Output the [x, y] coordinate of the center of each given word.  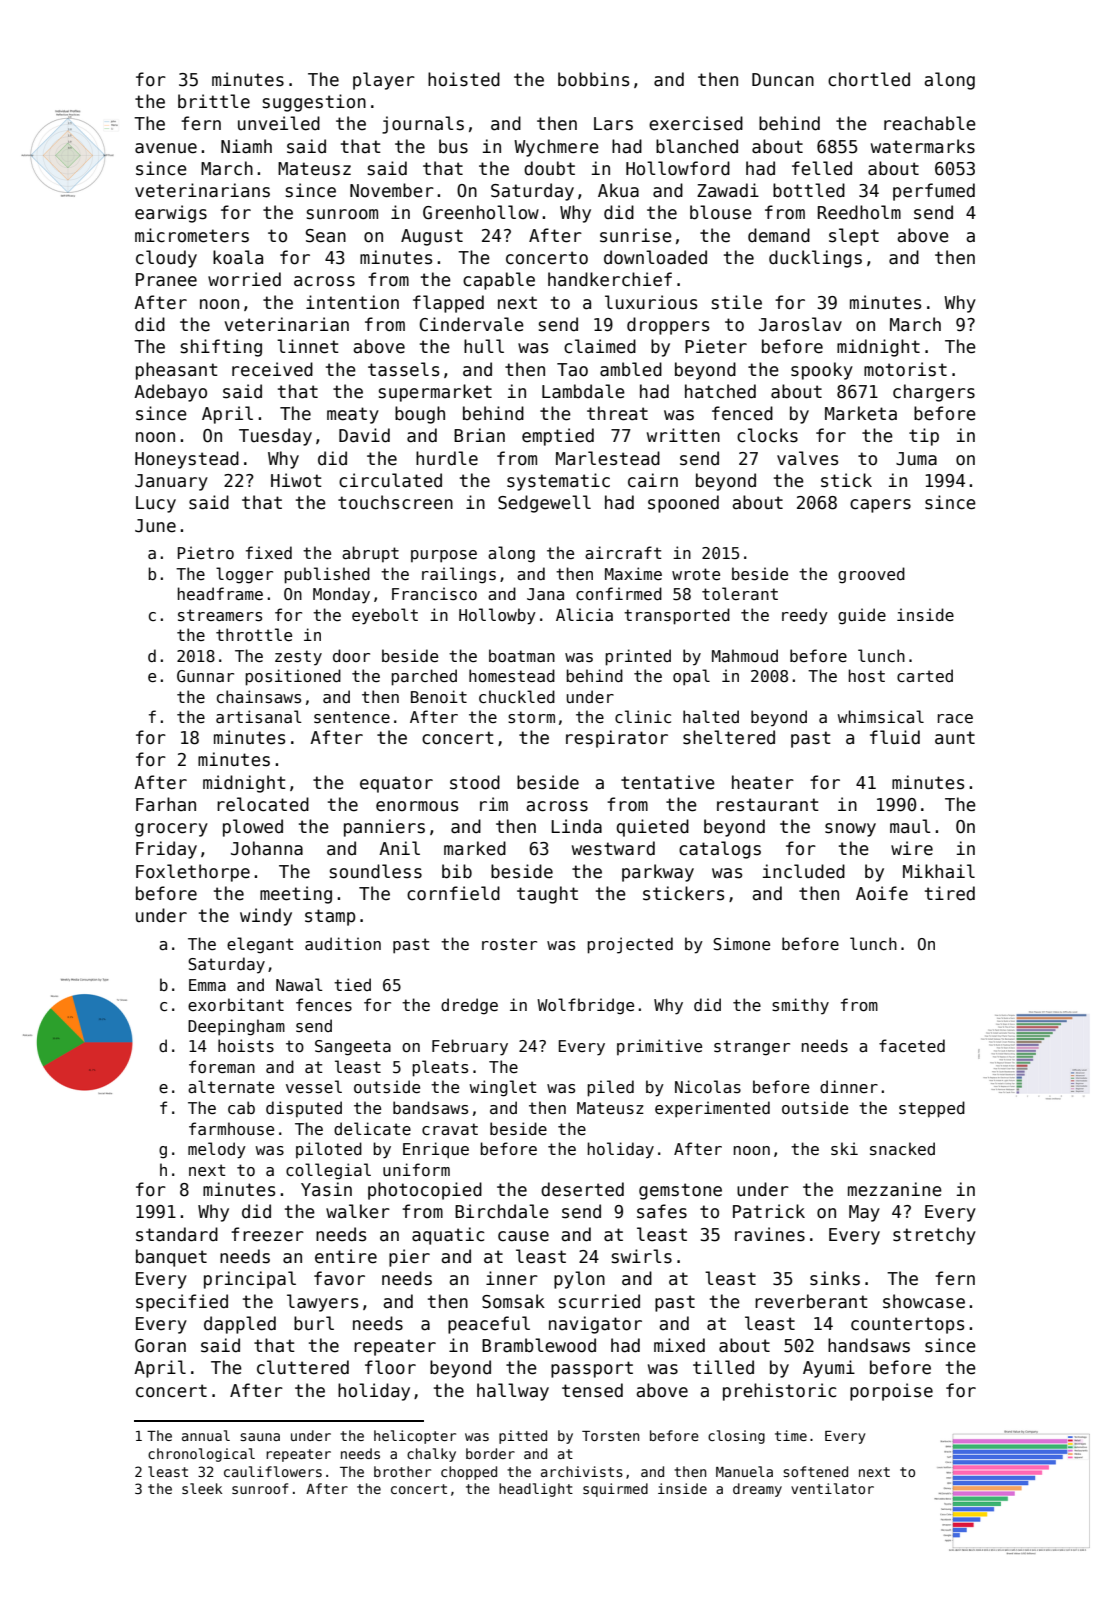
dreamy [757, 1490]
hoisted [464, 79]
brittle [214, 101]
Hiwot [296, 480]
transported [677, 616]
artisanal [259, 717]
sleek [202, 1488]
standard [177, 1234]
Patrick [769, 1211]
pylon [579, 1280]
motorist [905, 369]
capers [880, 506]
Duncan [783, 80]
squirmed [615, 1490]
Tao [572, 370]
